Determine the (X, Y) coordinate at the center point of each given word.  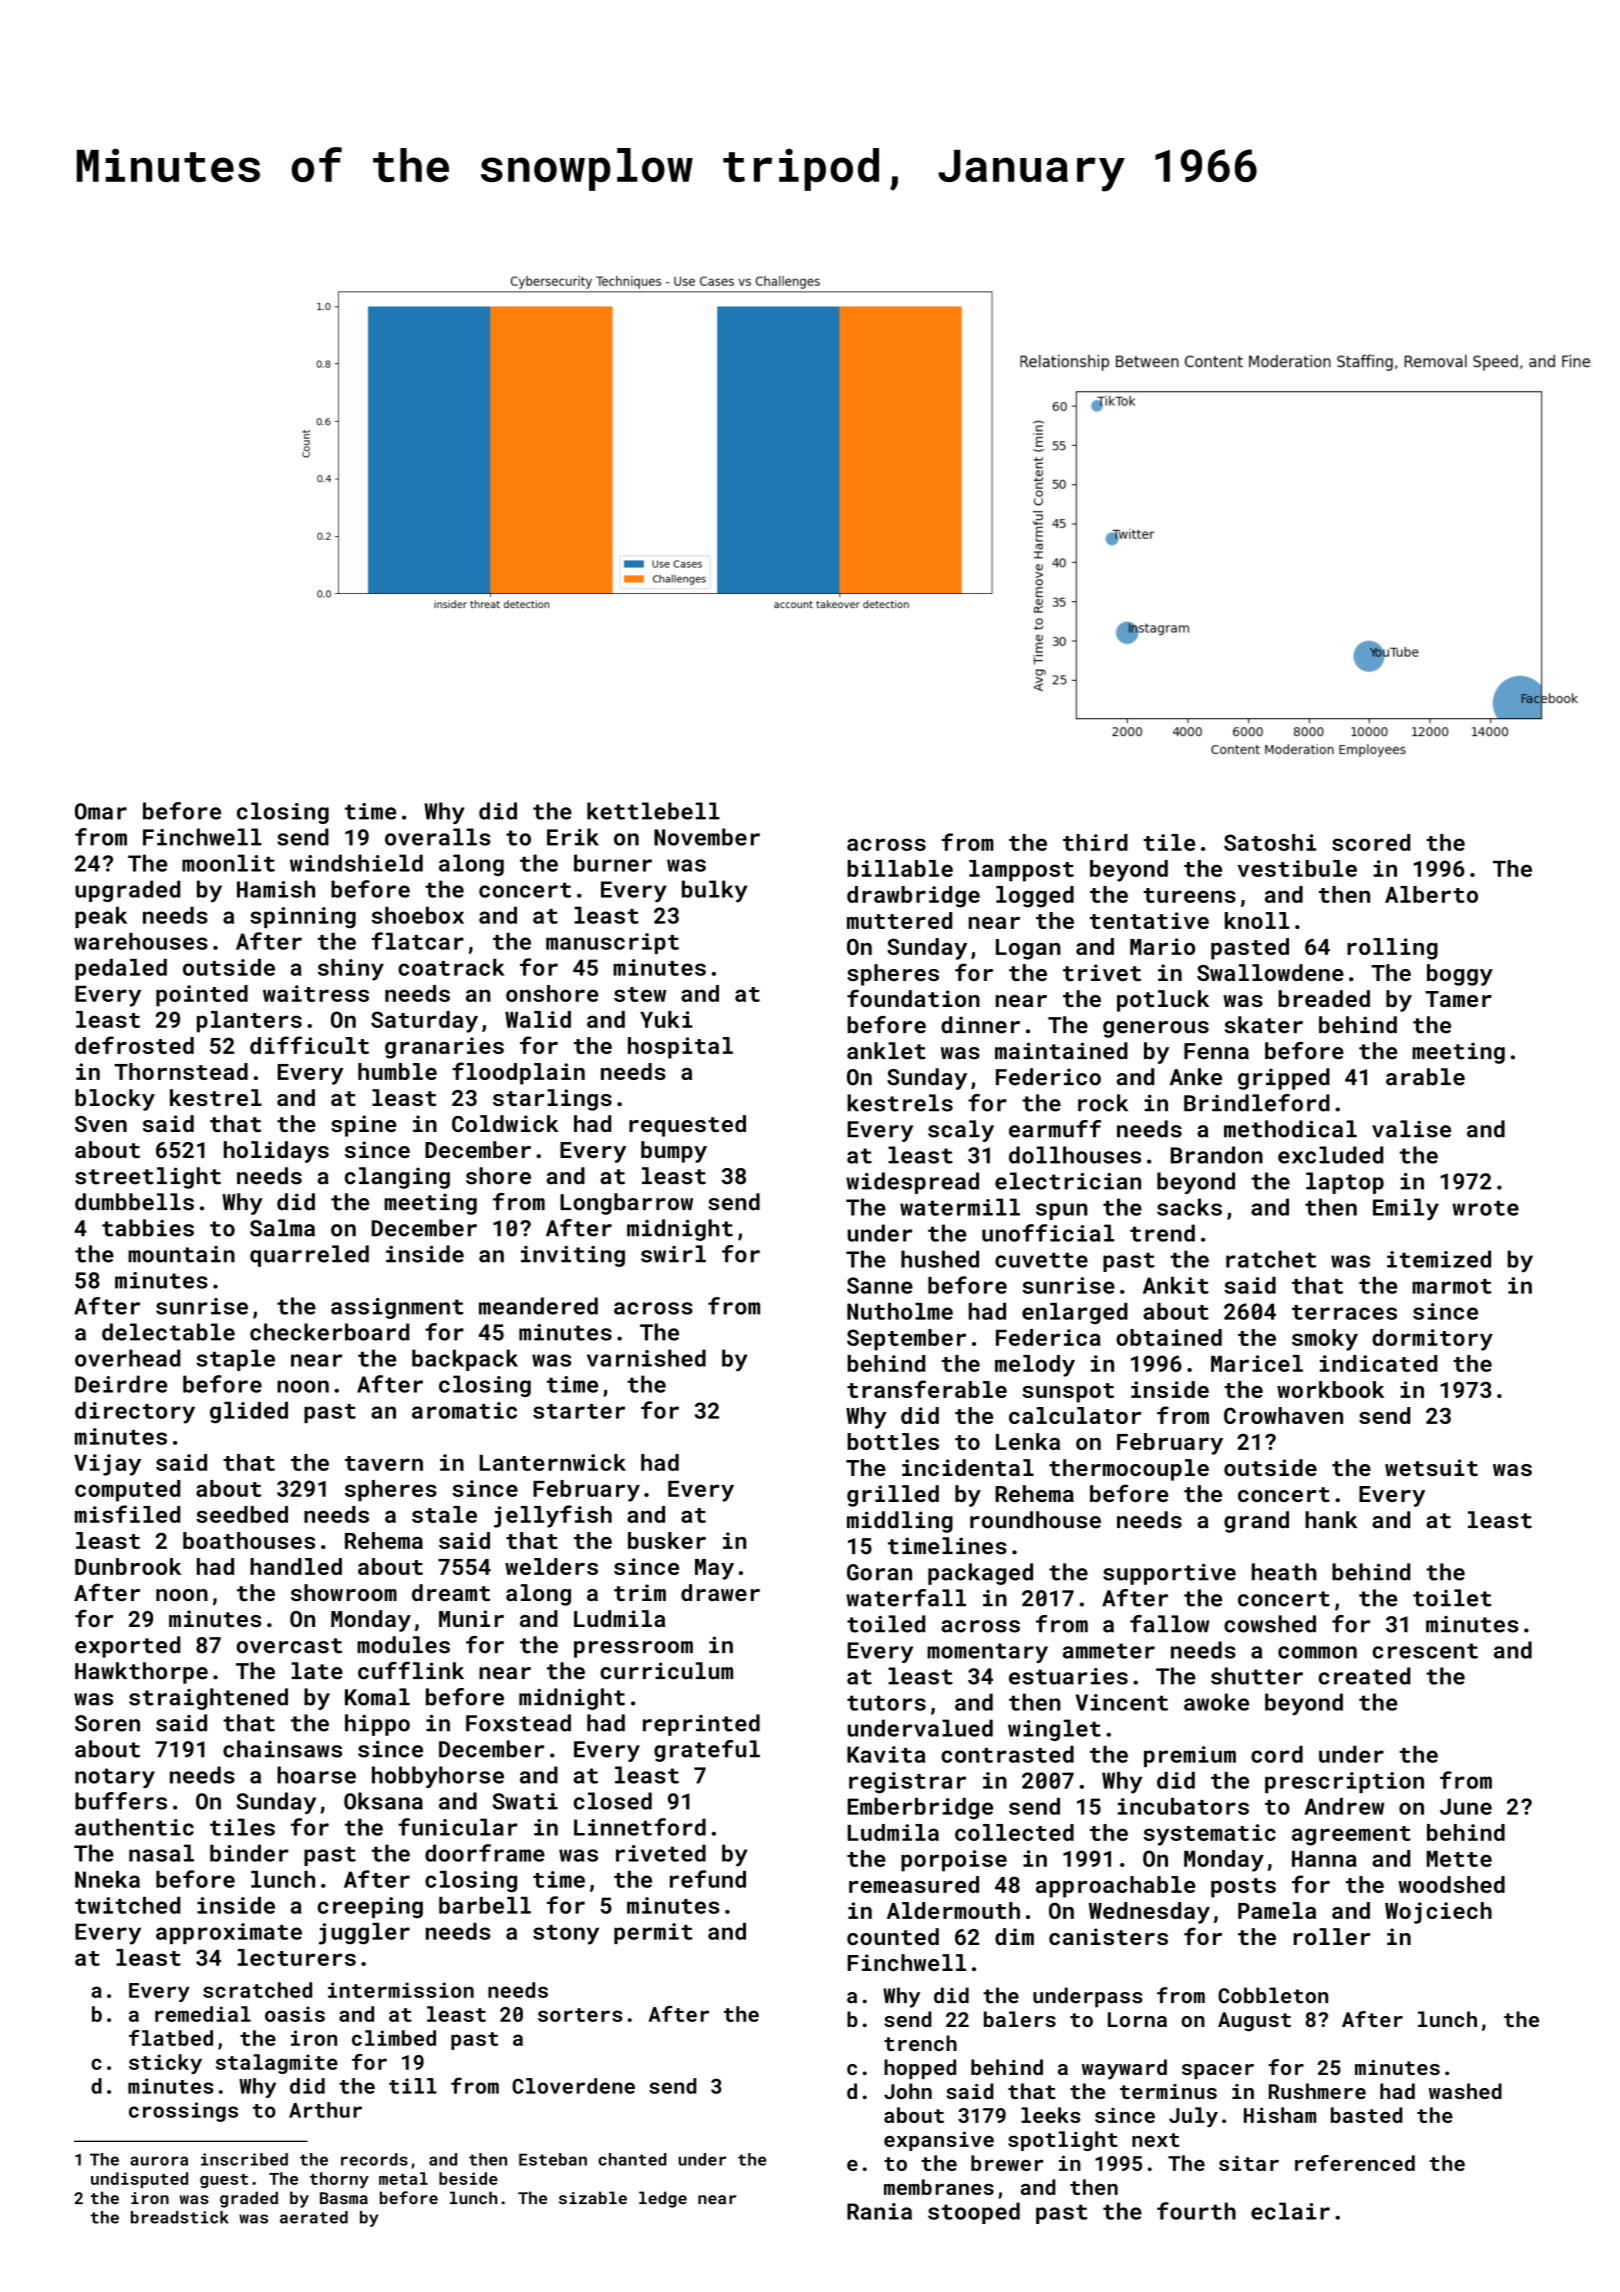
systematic (1210, 1835)
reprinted (701, 1725)
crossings (183, 2112)
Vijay (107, 1465)
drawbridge (913, 897)
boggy (1460, 975)
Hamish (276, 889)
